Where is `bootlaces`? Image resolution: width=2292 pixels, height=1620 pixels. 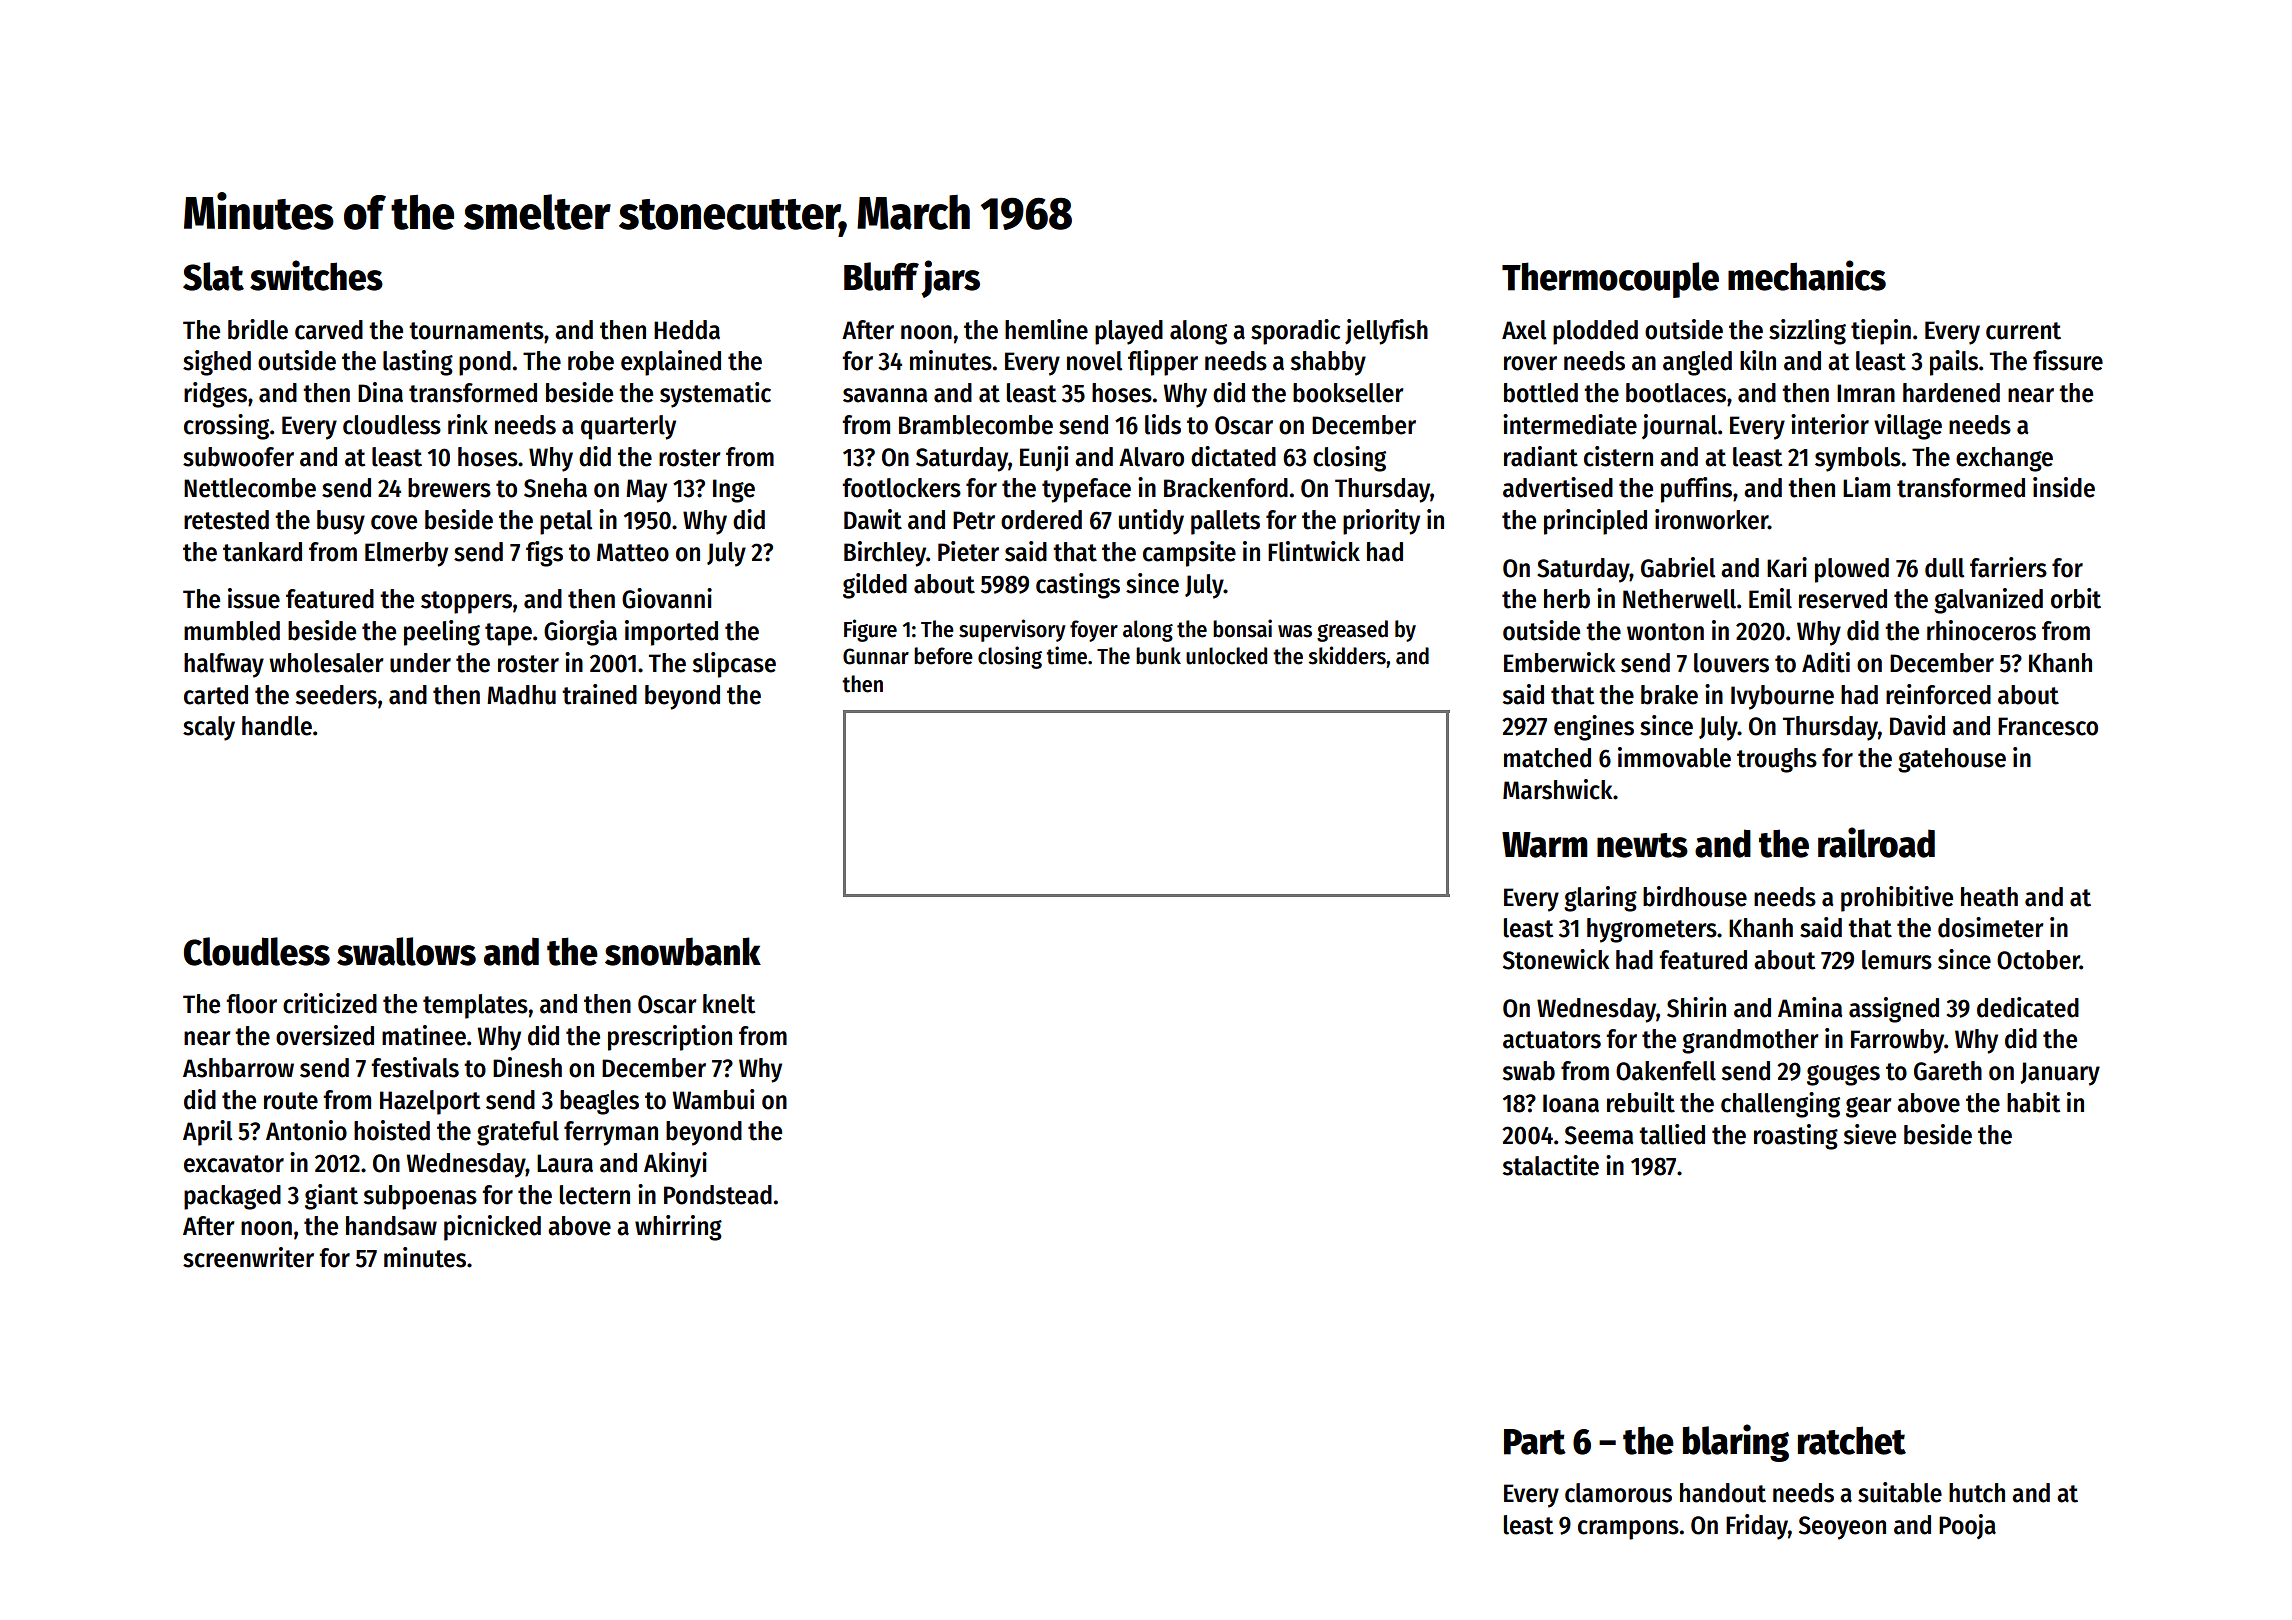 bootlaces is located at coordinates (1676, 393).
